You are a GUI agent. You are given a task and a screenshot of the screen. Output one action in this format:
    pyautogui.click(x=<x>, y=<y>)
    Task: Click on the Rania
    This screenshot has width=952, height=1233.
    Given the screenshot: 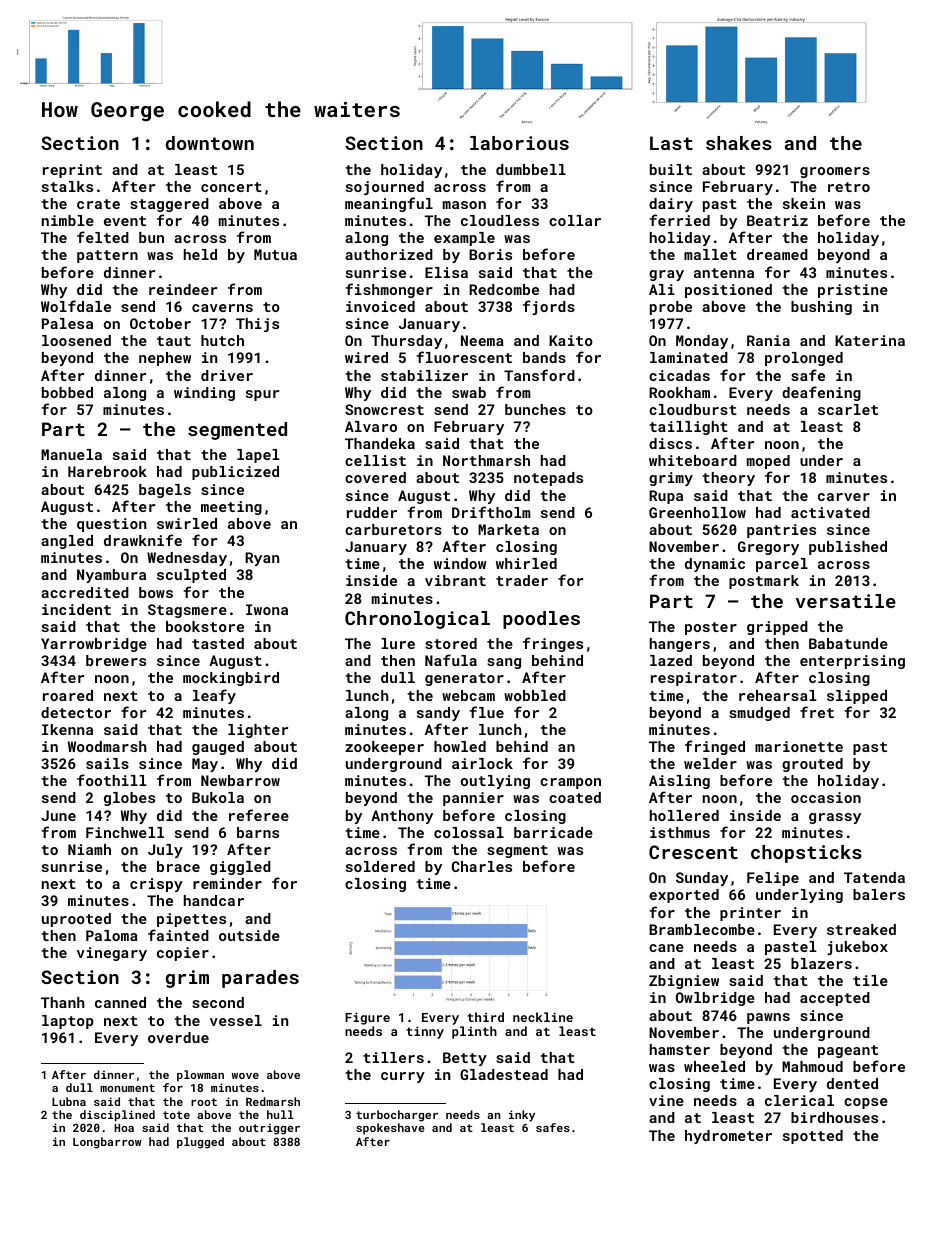 What is the action you would take?
    pyautogui.click(x=768, y=340)
